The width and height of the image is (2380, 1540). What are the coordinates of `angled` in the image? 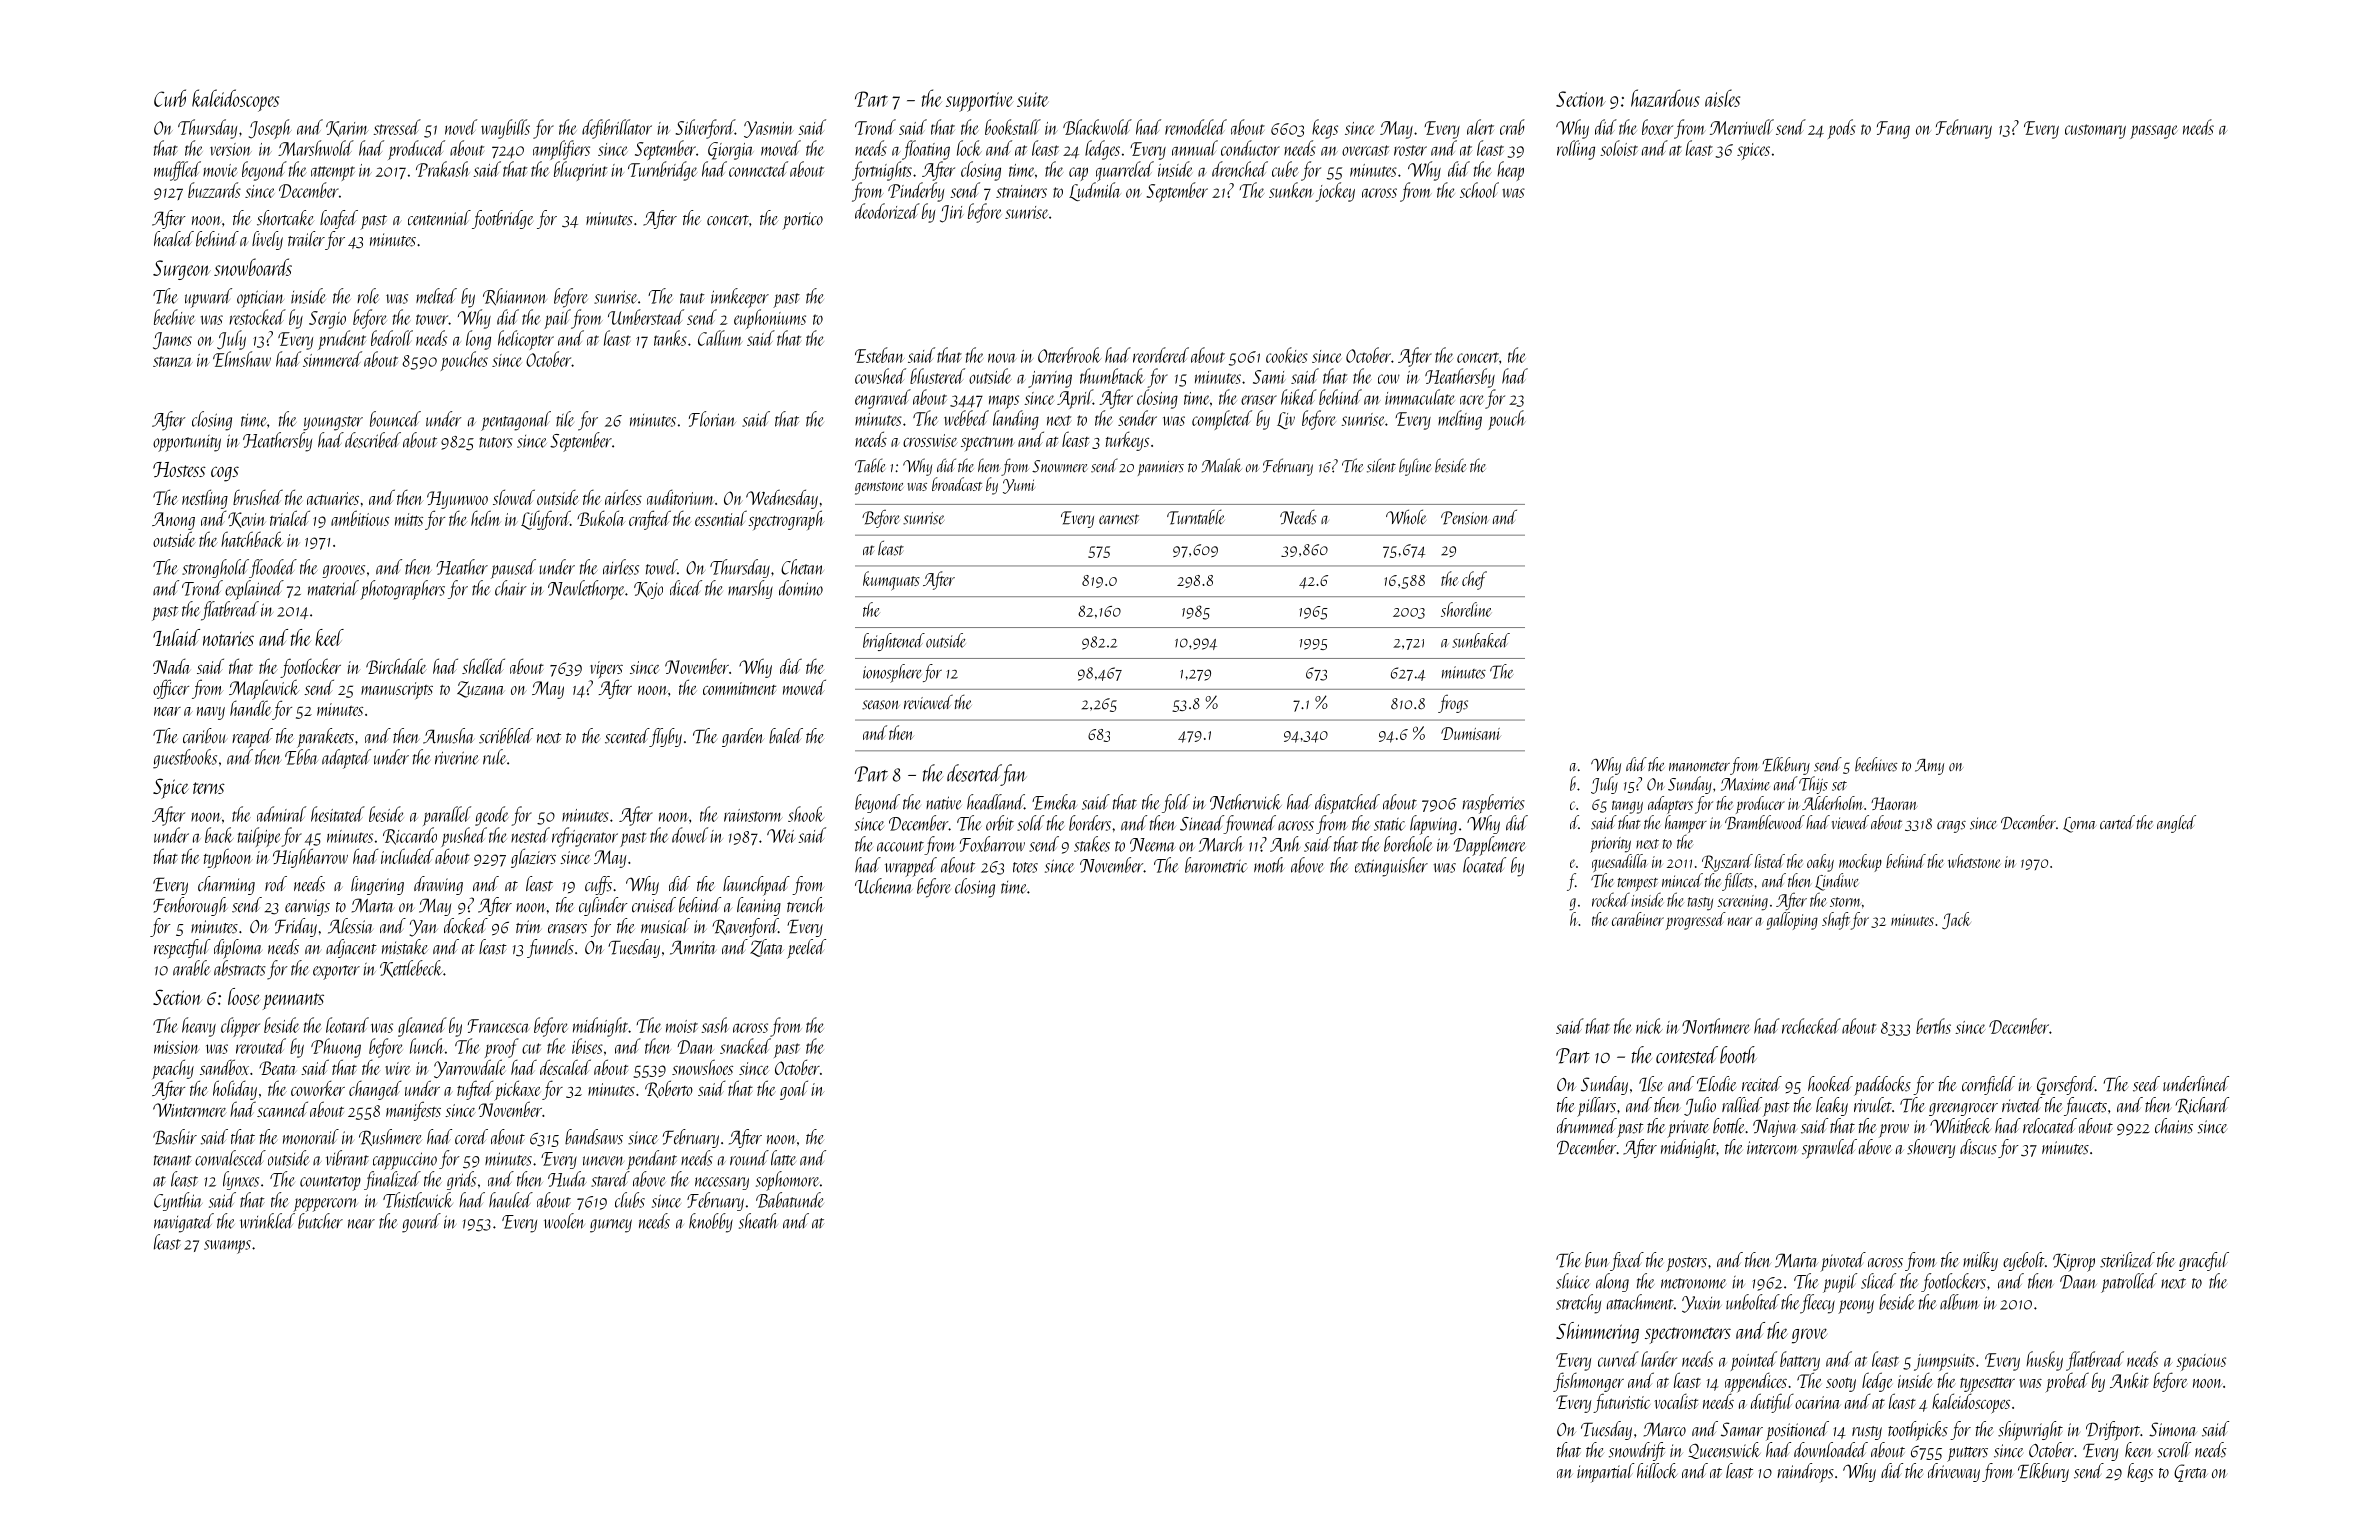 It's located at (2176, 824).
